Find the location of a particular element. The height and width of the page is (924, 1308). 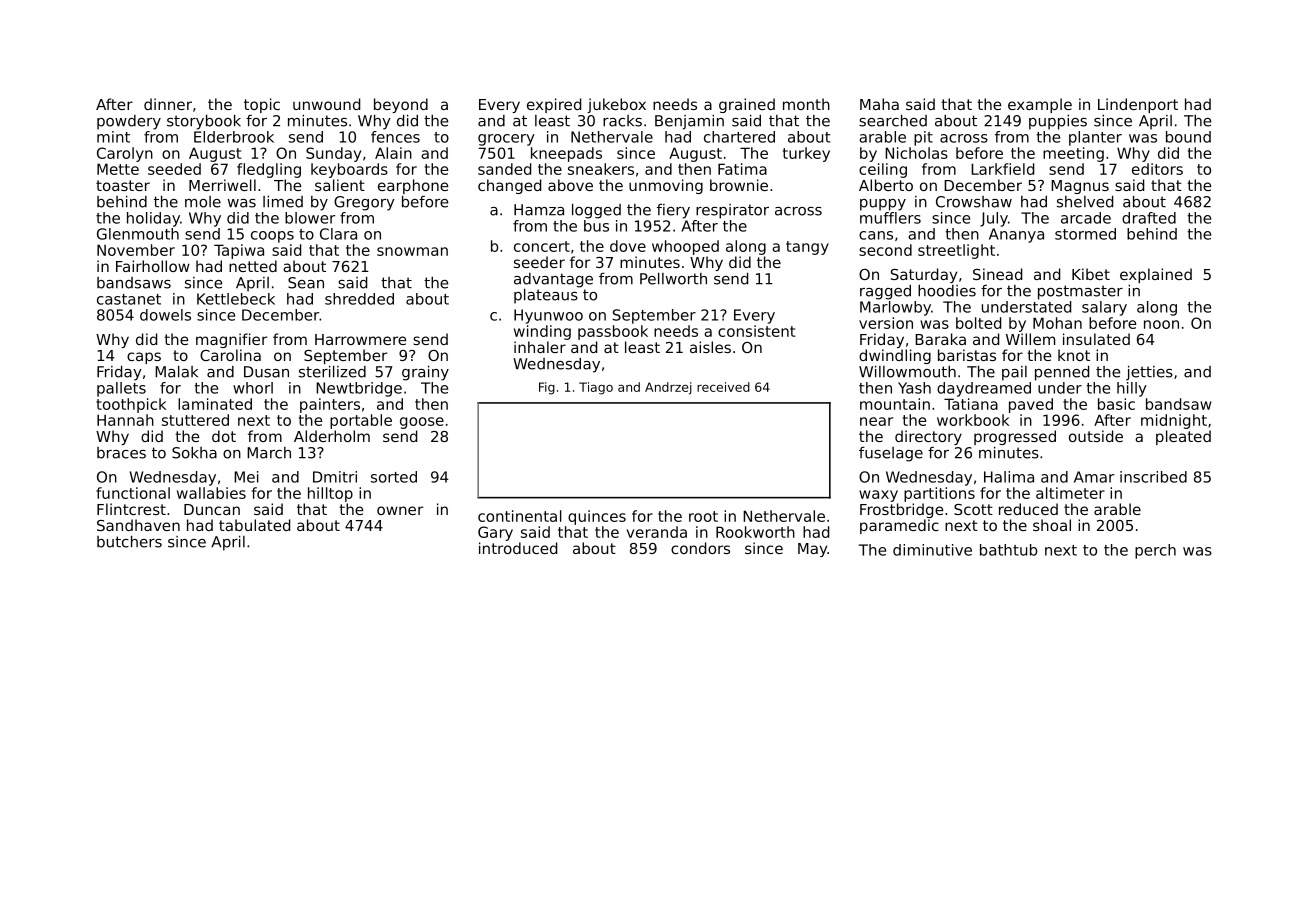

tangy is located at coordinates (807, 248).
